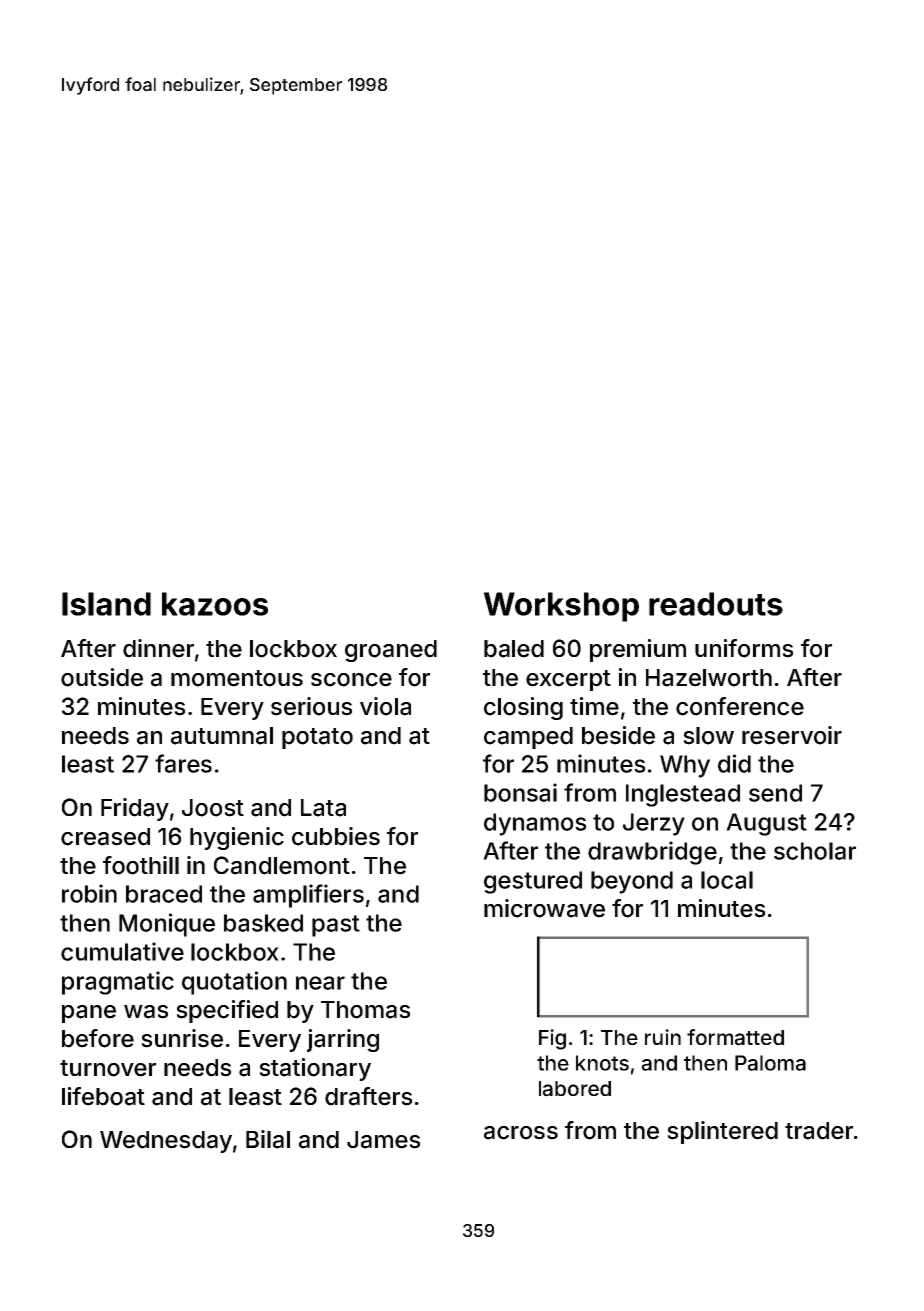  What do you see at coordinates (770, 1063) in the image?
I see `Paloma` at bounding box center [770, 1063].
